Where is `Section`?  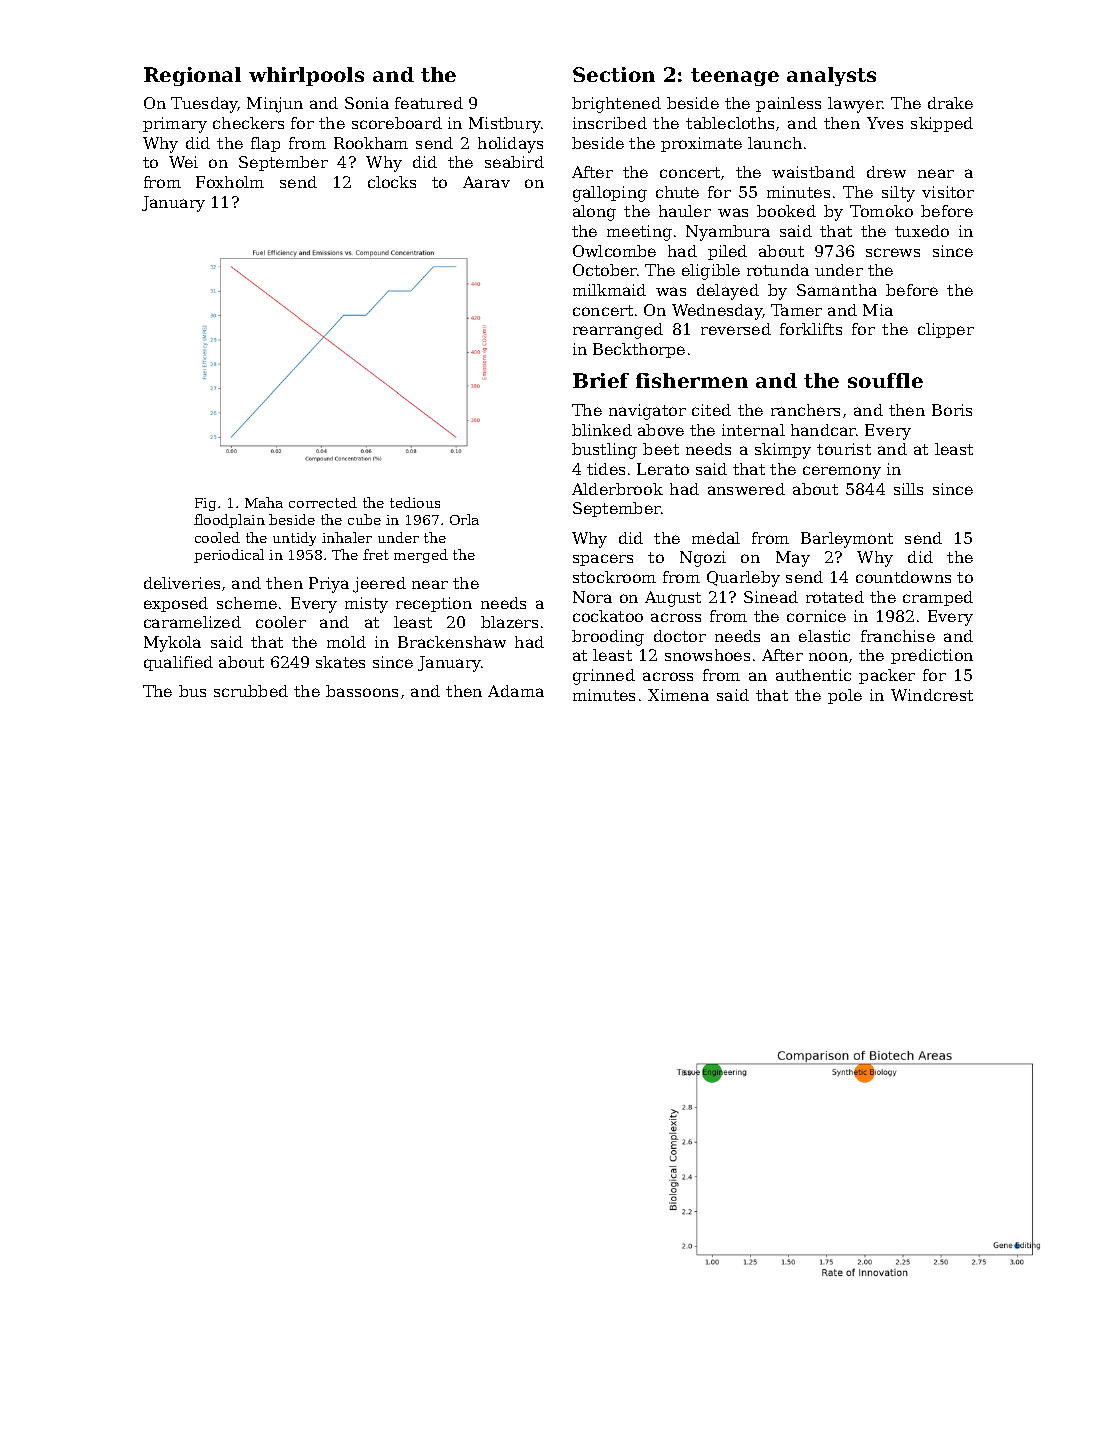 Section is located at coordinates (614, 74).
